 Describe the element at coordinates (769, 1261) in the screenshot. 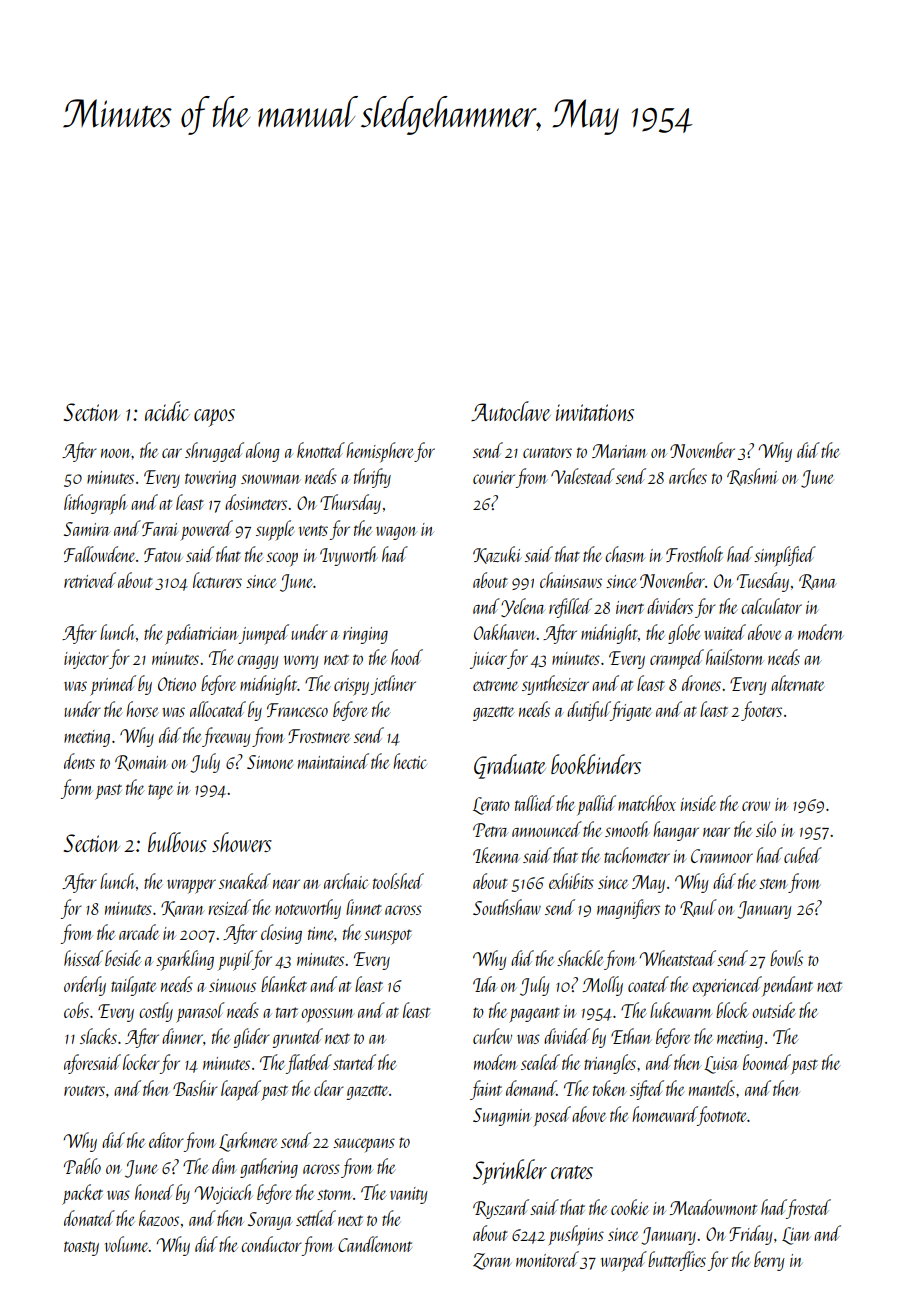

I see `berry` at that location.
